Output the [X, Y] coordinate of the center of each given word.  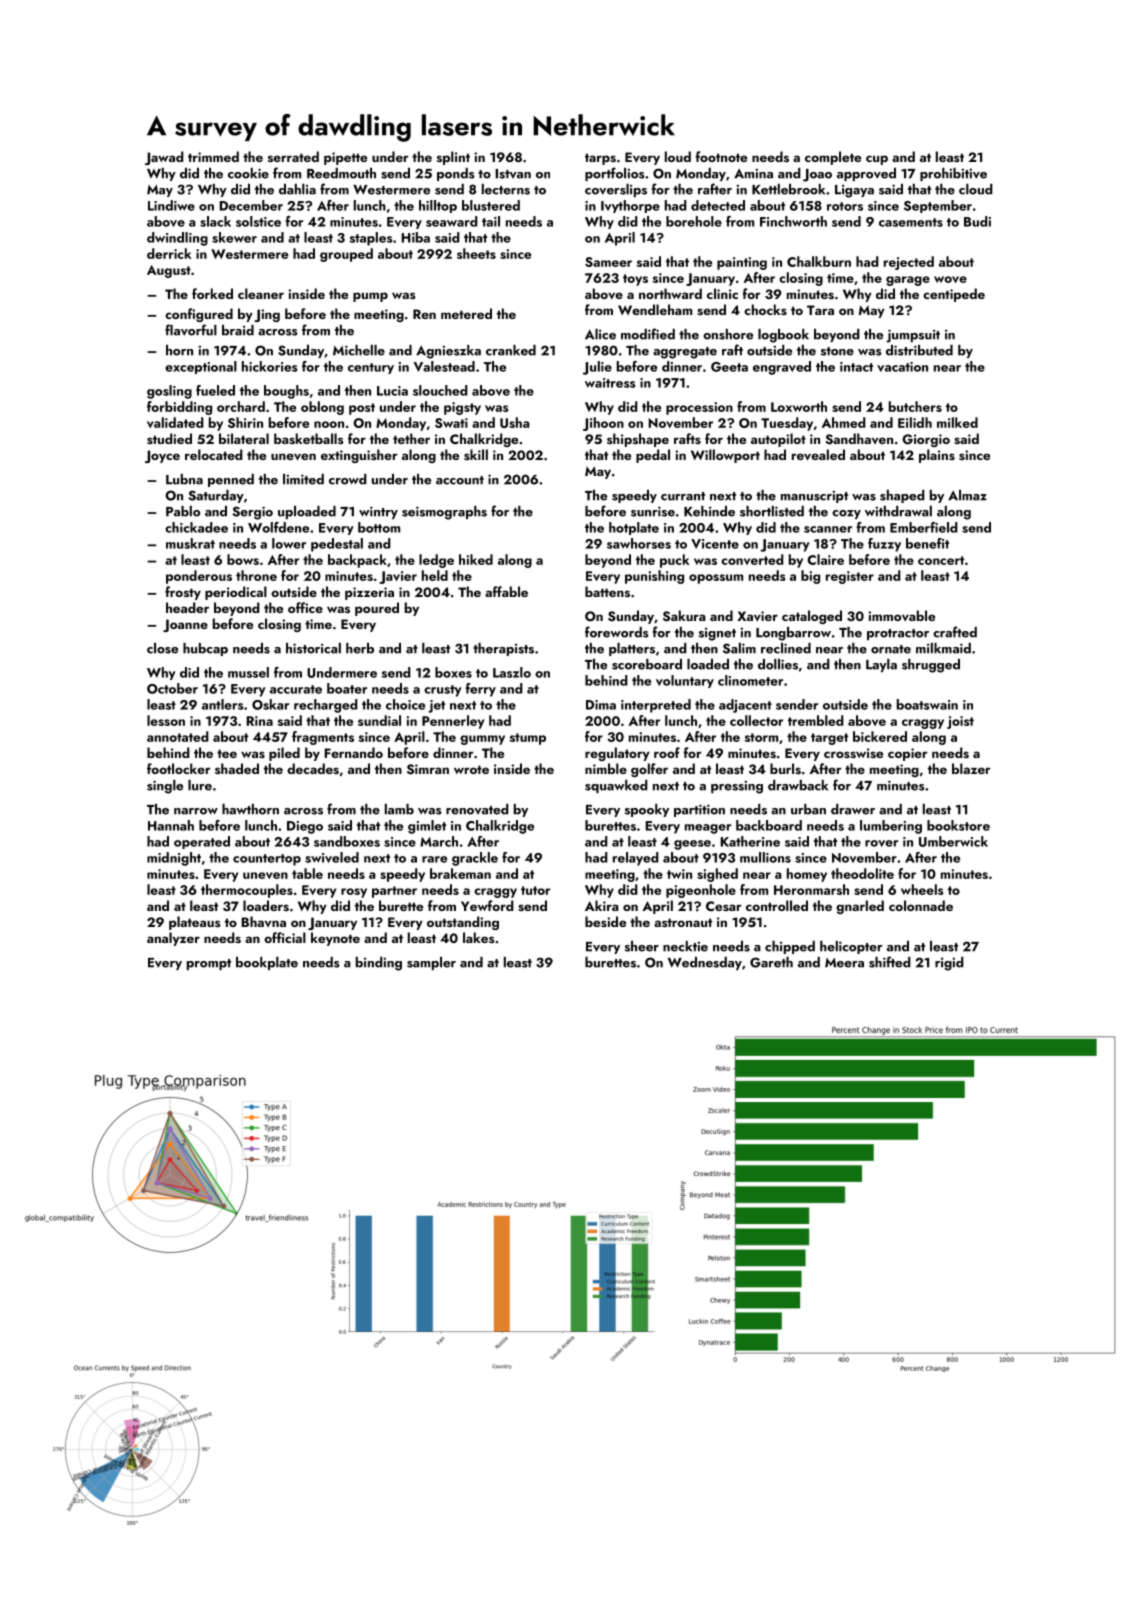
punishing [654, 577]
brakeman [460, 873]
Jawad [164, 158]
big [810, 577]
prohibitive [953, 174]
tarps [600, 159]
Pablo [183, 511]
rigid [949, 964]
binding [379, 964]
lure [200, 785]
